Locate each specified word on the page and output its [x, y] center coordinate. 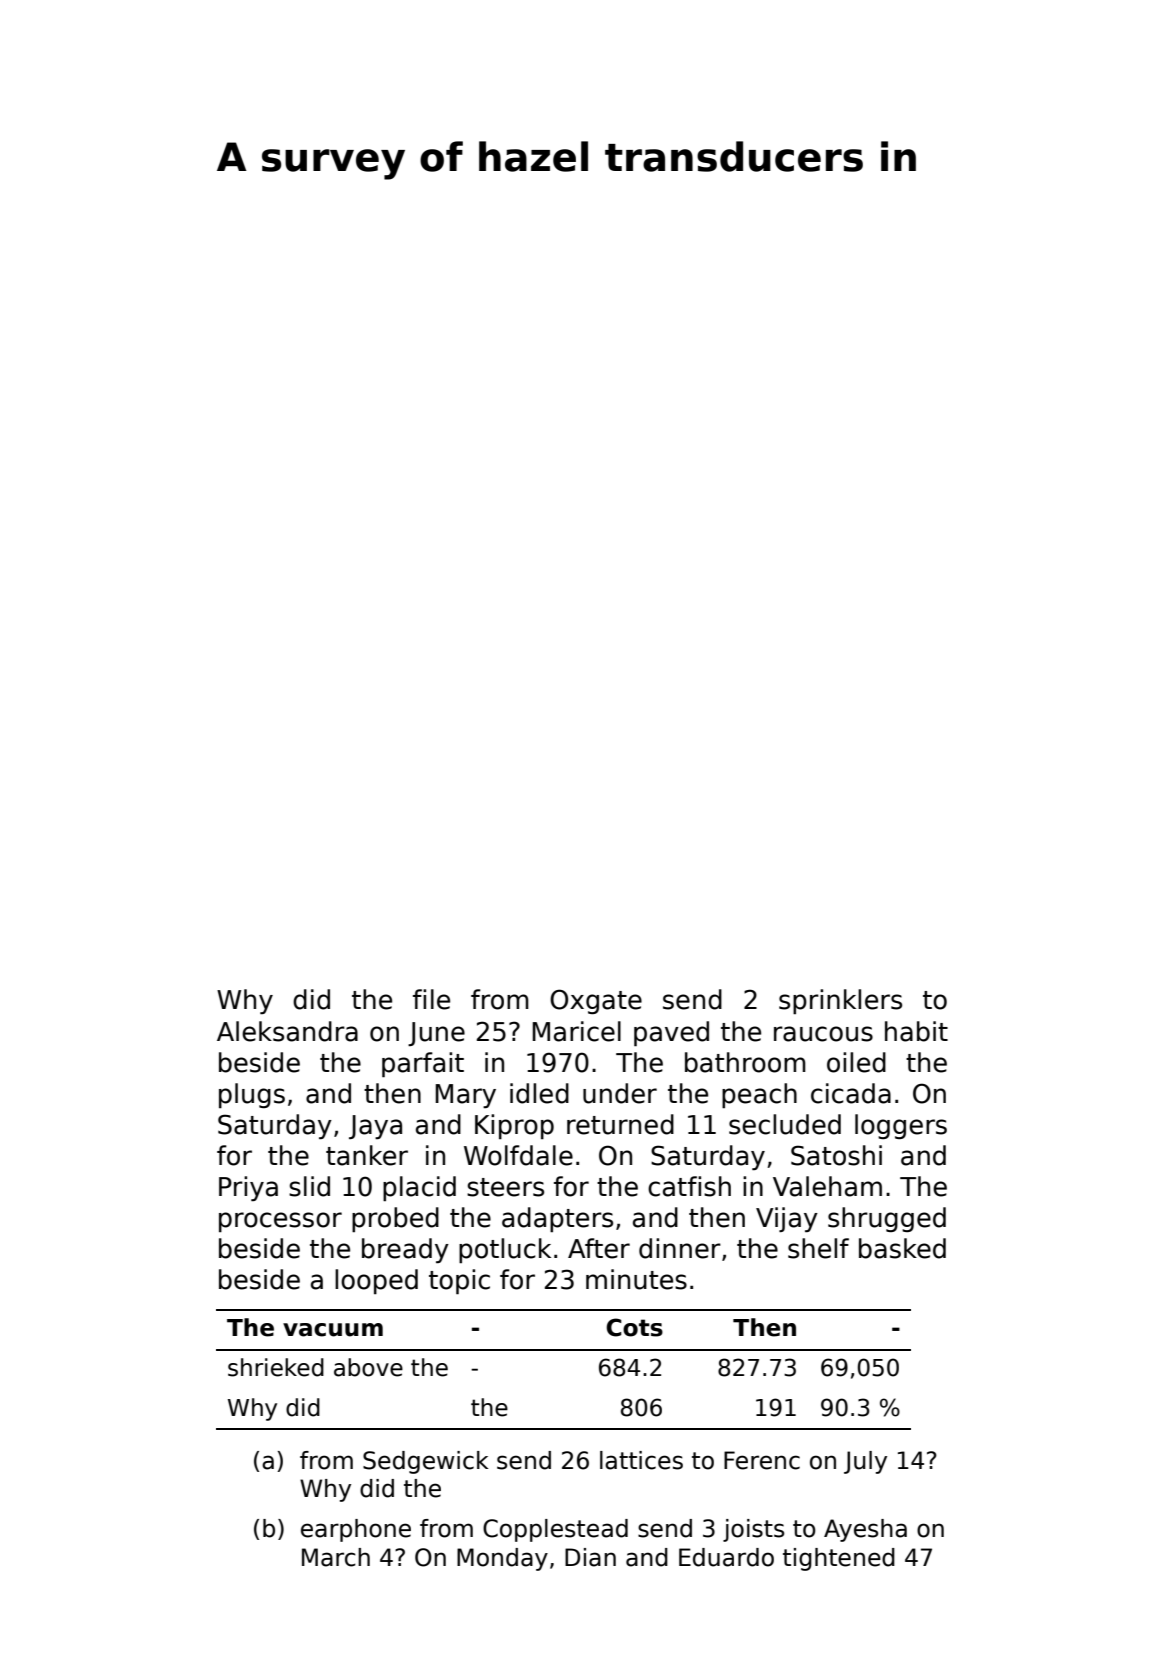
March [336, 1557]
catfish [689, 1186]
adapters [557, 1219]
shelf [818, 1248]
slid [309, 1186]
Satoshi [836, 1155]
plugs [252, 1095]
